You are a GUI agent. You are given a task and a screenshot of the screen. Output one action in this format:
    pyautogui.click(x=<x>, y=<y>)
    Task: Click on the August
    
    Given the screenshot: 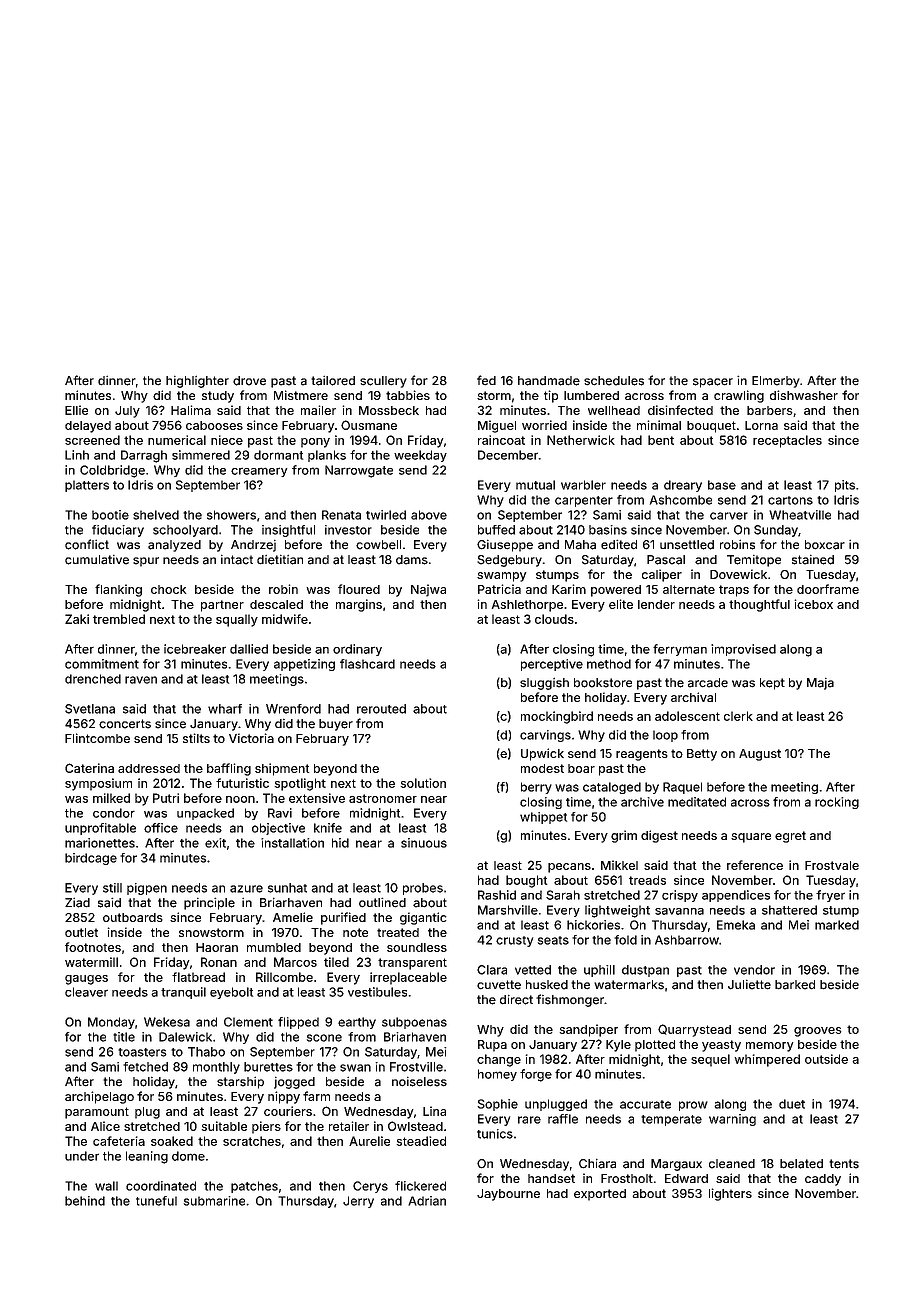 What is the action you would take?
    pyautogui.click(x=760, y=755)
